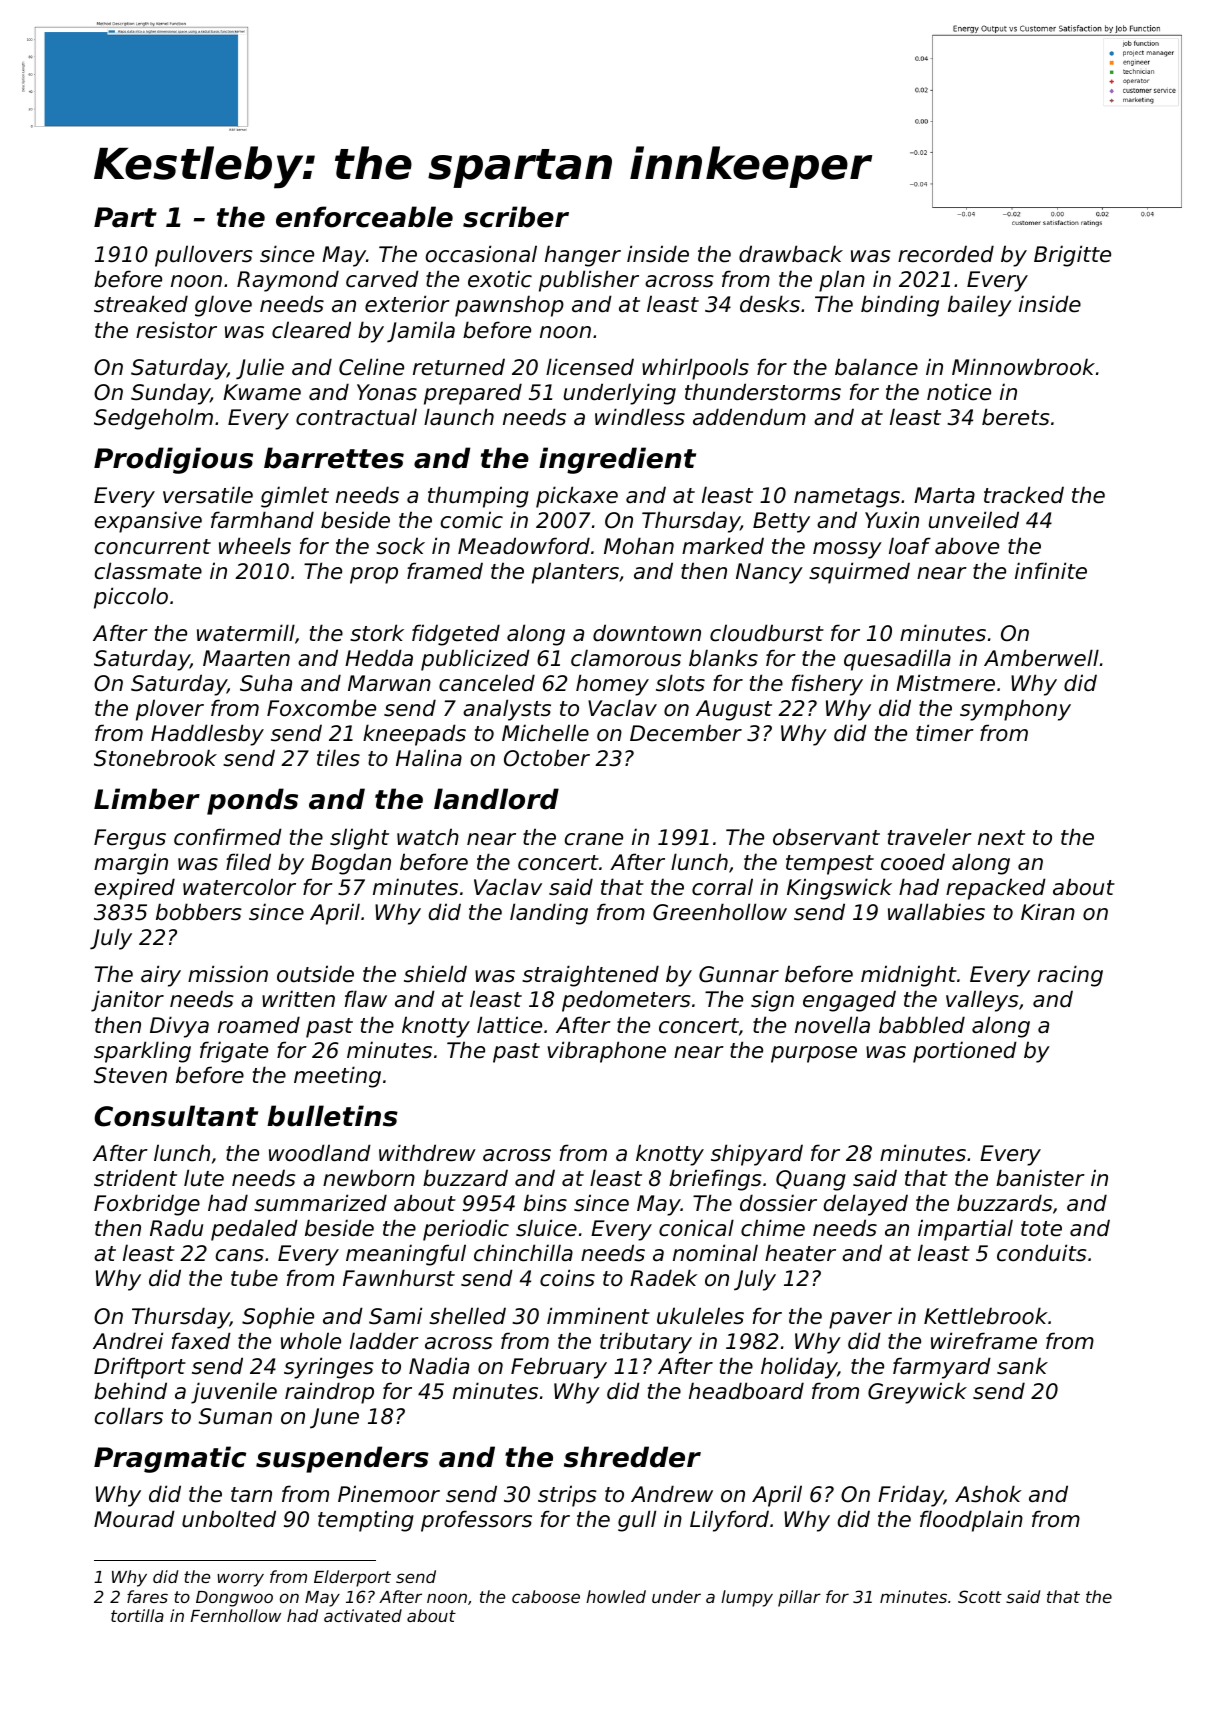  Describe the element at coordinates (967, 546) in the page. I see `above` at that location.
